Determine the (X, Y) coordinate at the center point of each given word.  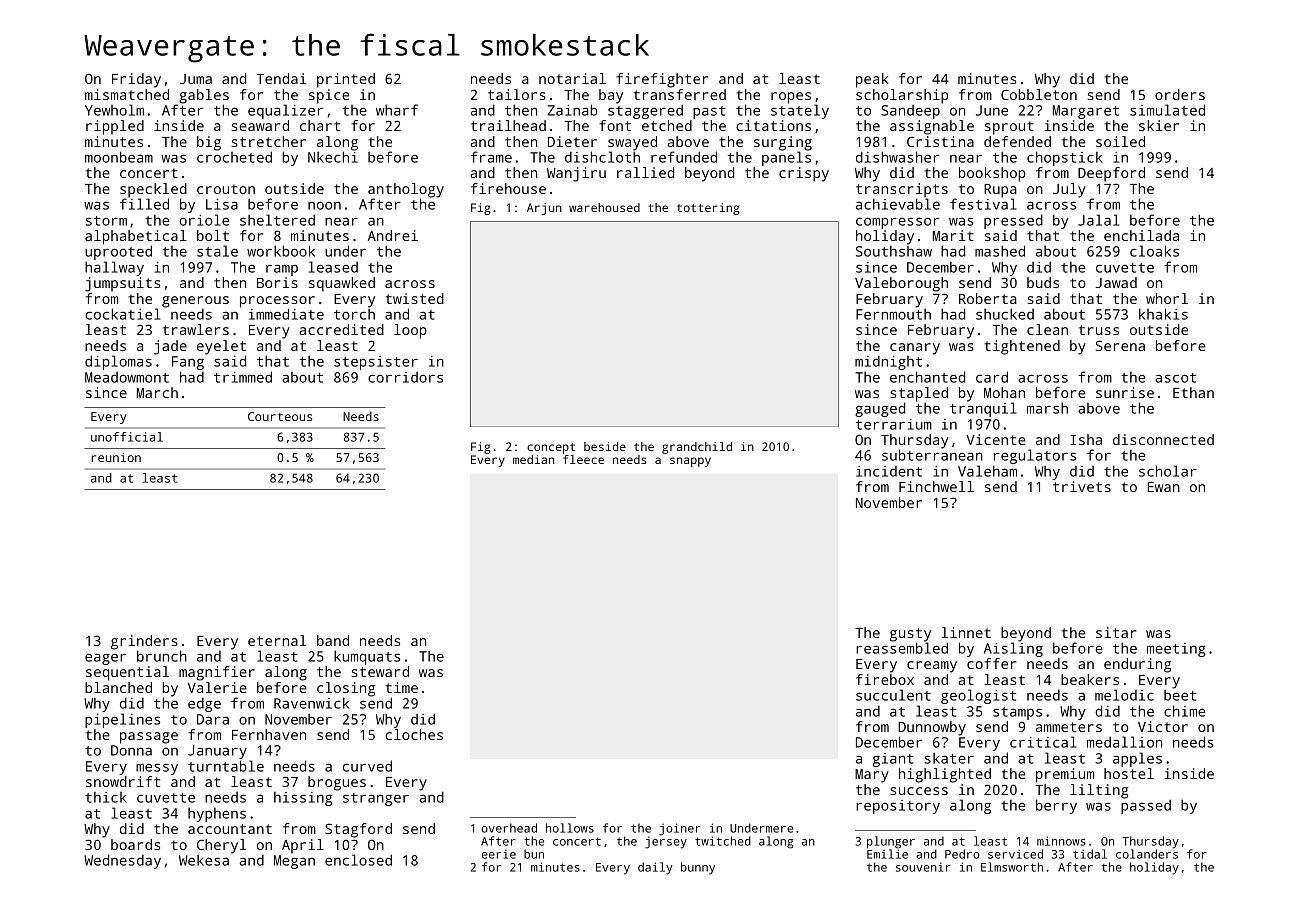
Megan (294, 862)
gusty (910, 635)
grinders (144, 642)
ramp (282, 270)
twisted (415, 298)
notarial (572, 78)
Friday (136, 80)
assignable (932, 127)
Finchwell (936, 486)
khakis (1163, 314)
